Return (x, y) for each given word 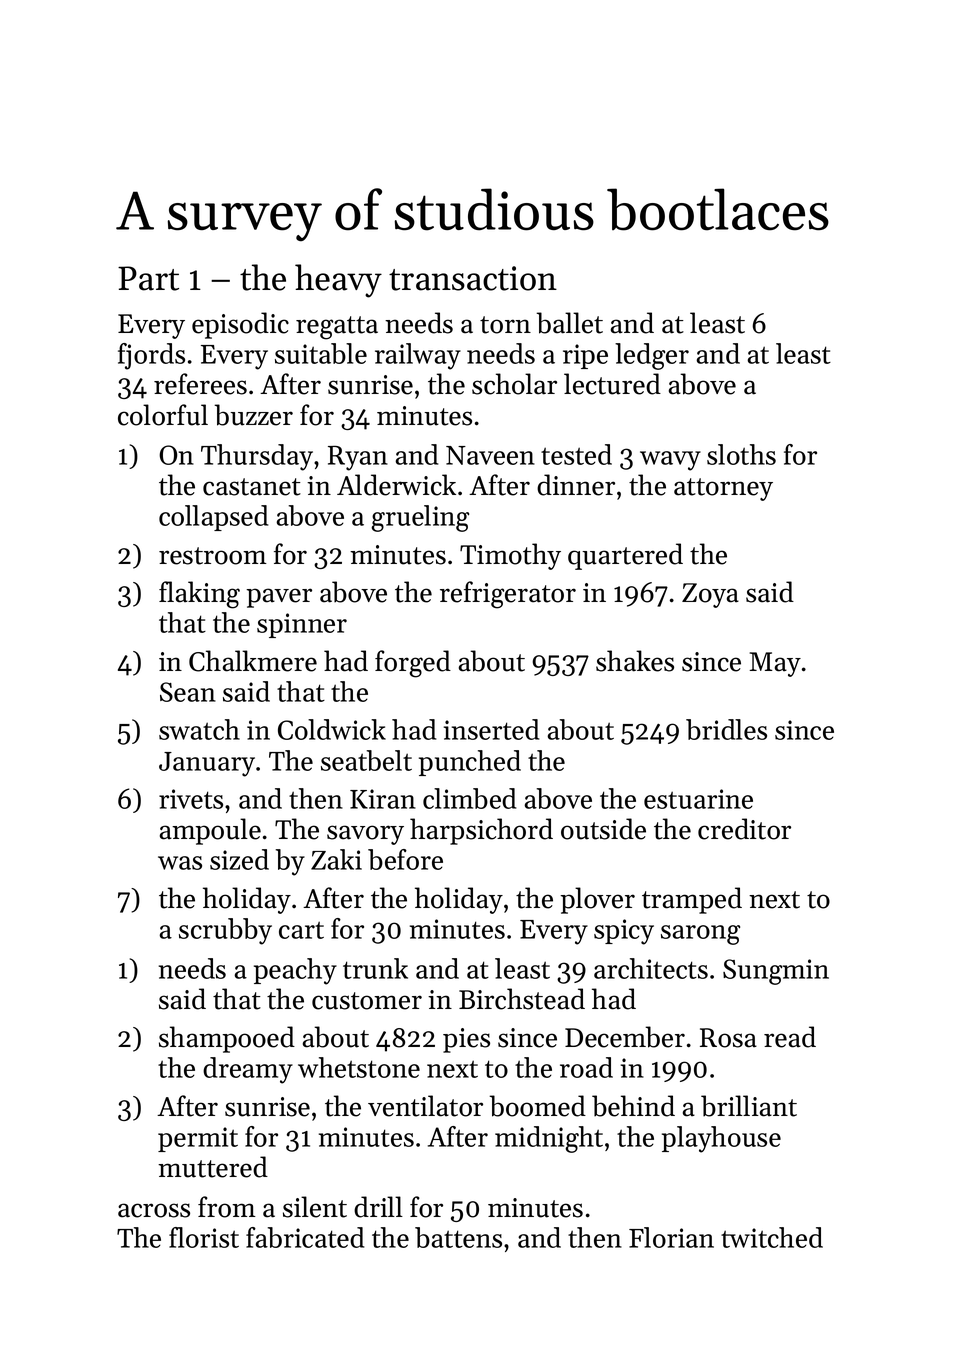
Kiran (383, 799)
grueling (420, 518)
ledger (652, 356)
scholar (514, 384)
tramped (692, 900)
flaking (199, 595)
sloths (741, 454)
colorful (163, 415)
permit (198, 1139)
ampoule (210, 831)
